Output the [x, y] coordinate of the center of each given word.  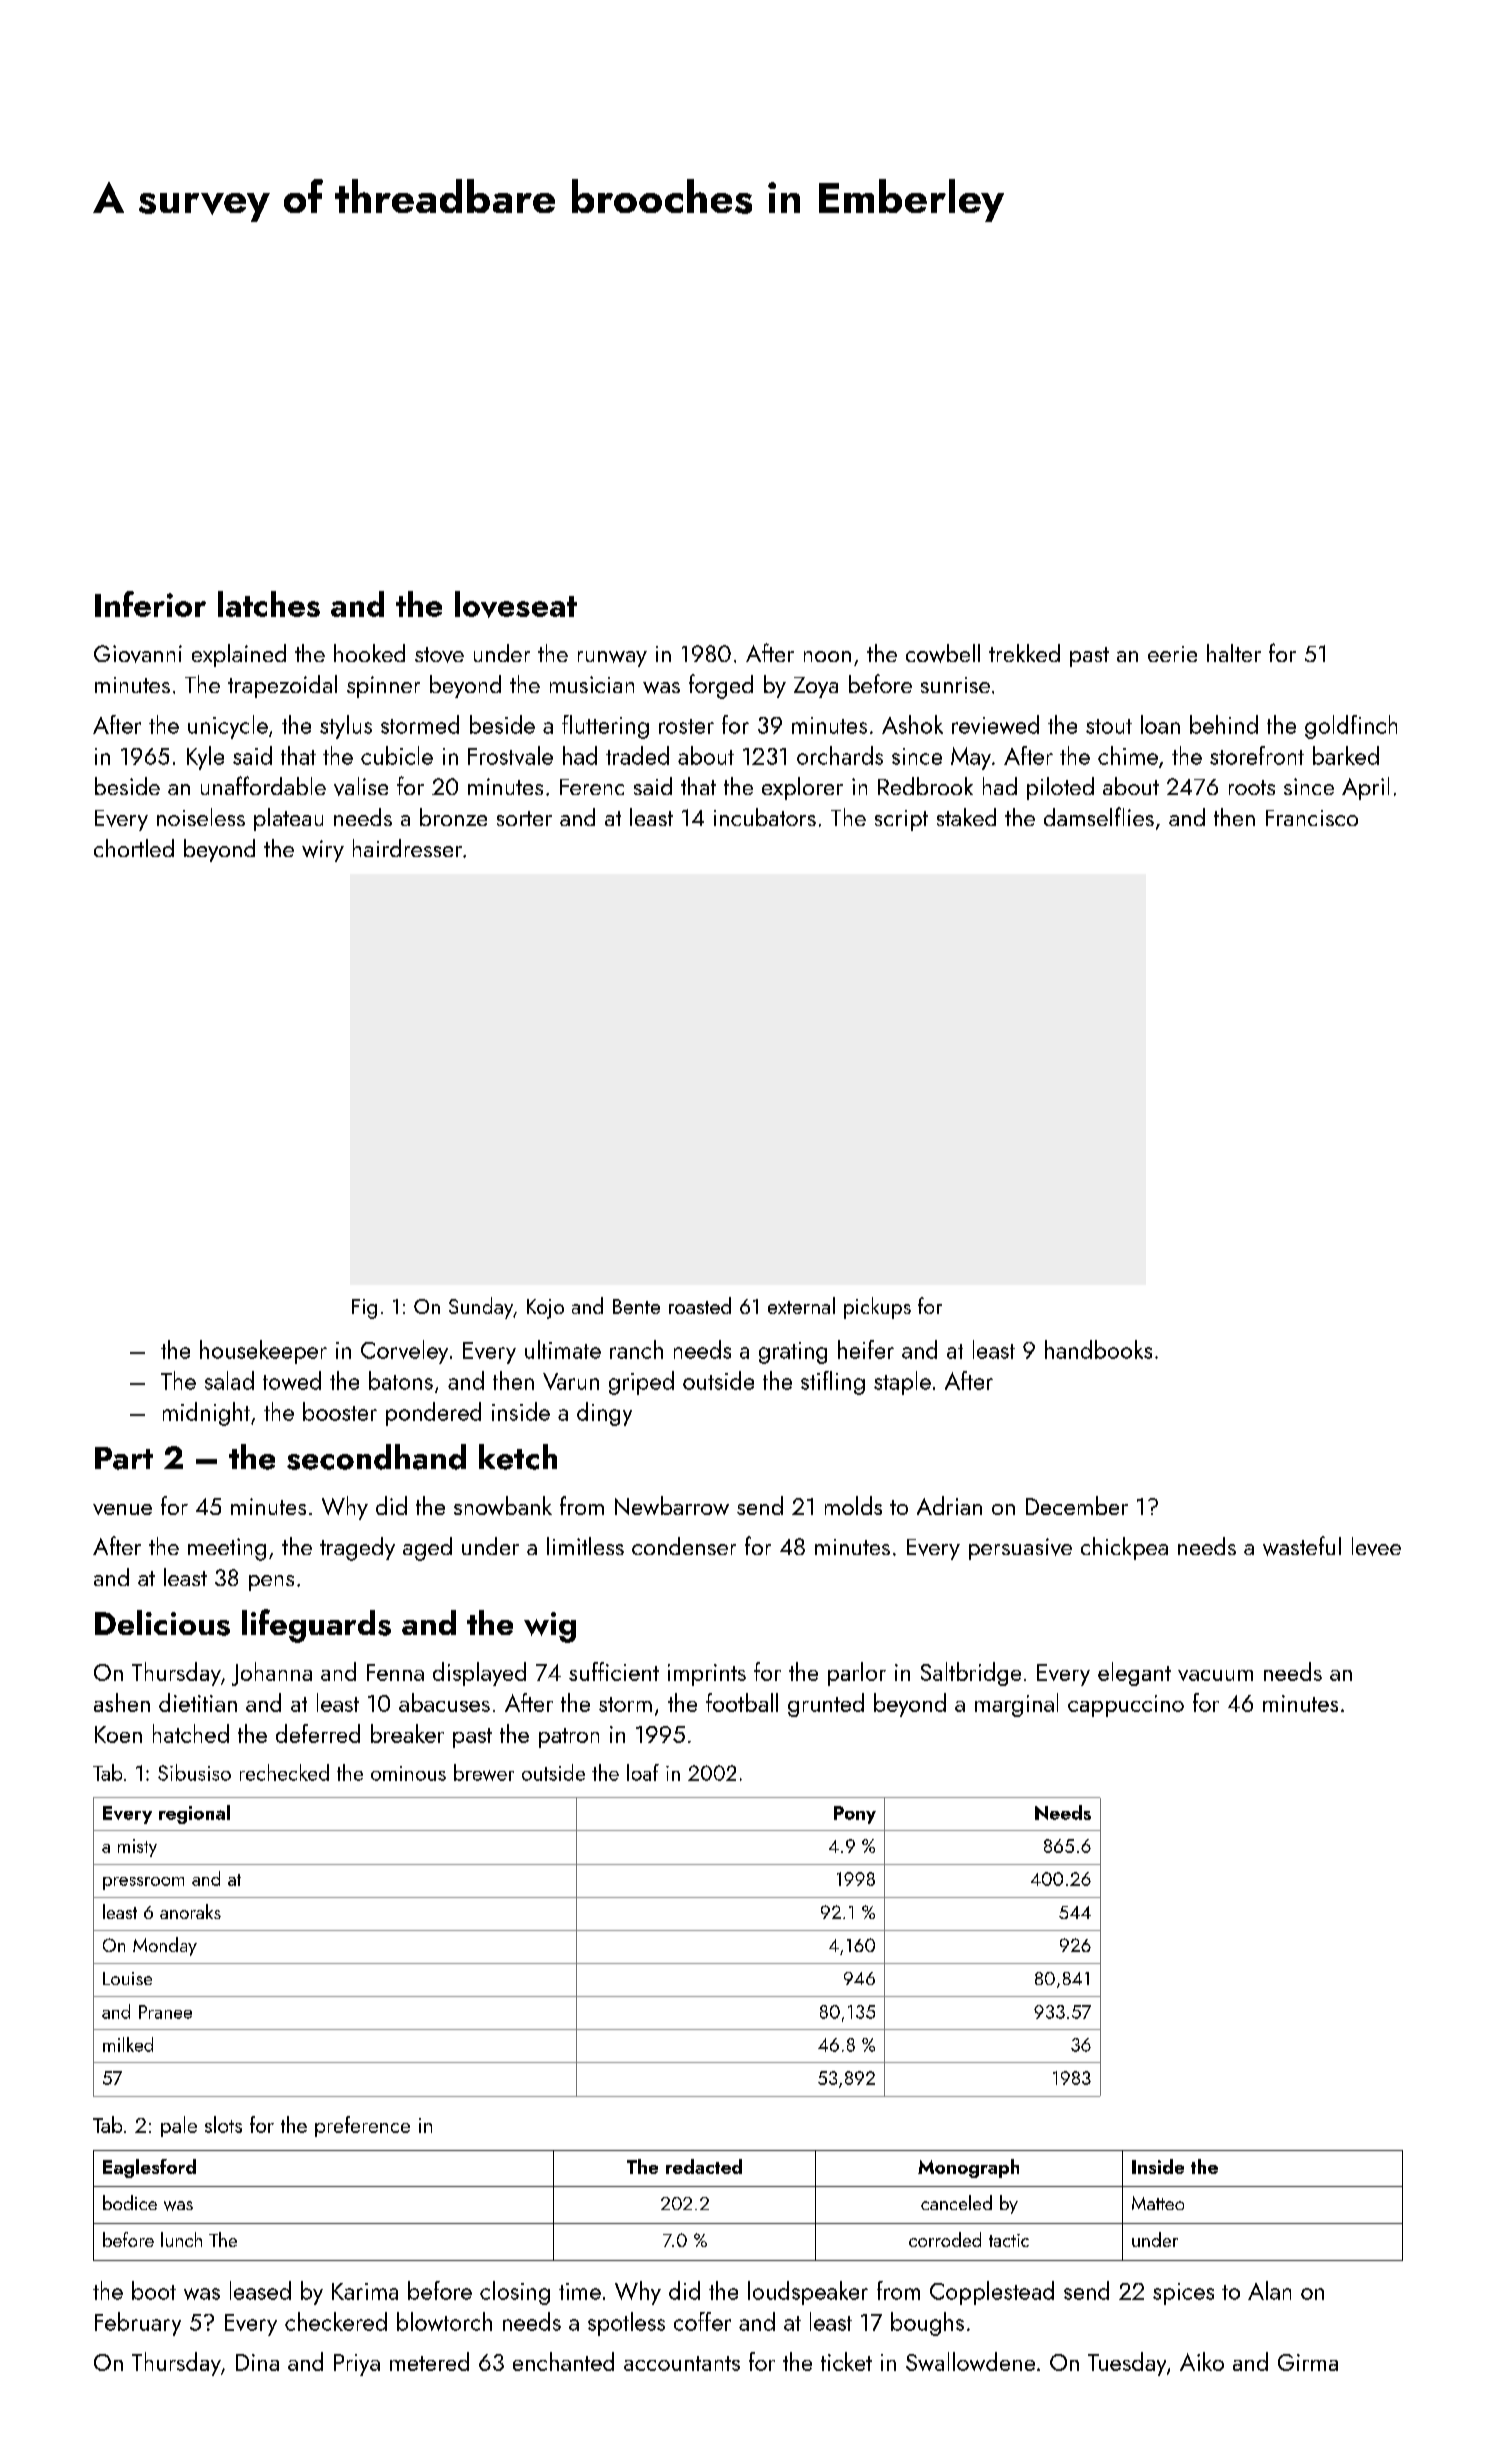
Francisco [1312, 818]
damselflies [1099, 816]
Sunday [481, 1308]
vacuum [1215, 1675]
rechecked [284, 1772]
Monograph [968, 2168]
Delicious [162, 1623]
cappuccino [1126, 1706]
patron [569, 1738]
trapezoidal [282, 686]
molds [853, 1505]
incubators [765, 817]
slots [223, 2124]
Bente [636, 1306]
